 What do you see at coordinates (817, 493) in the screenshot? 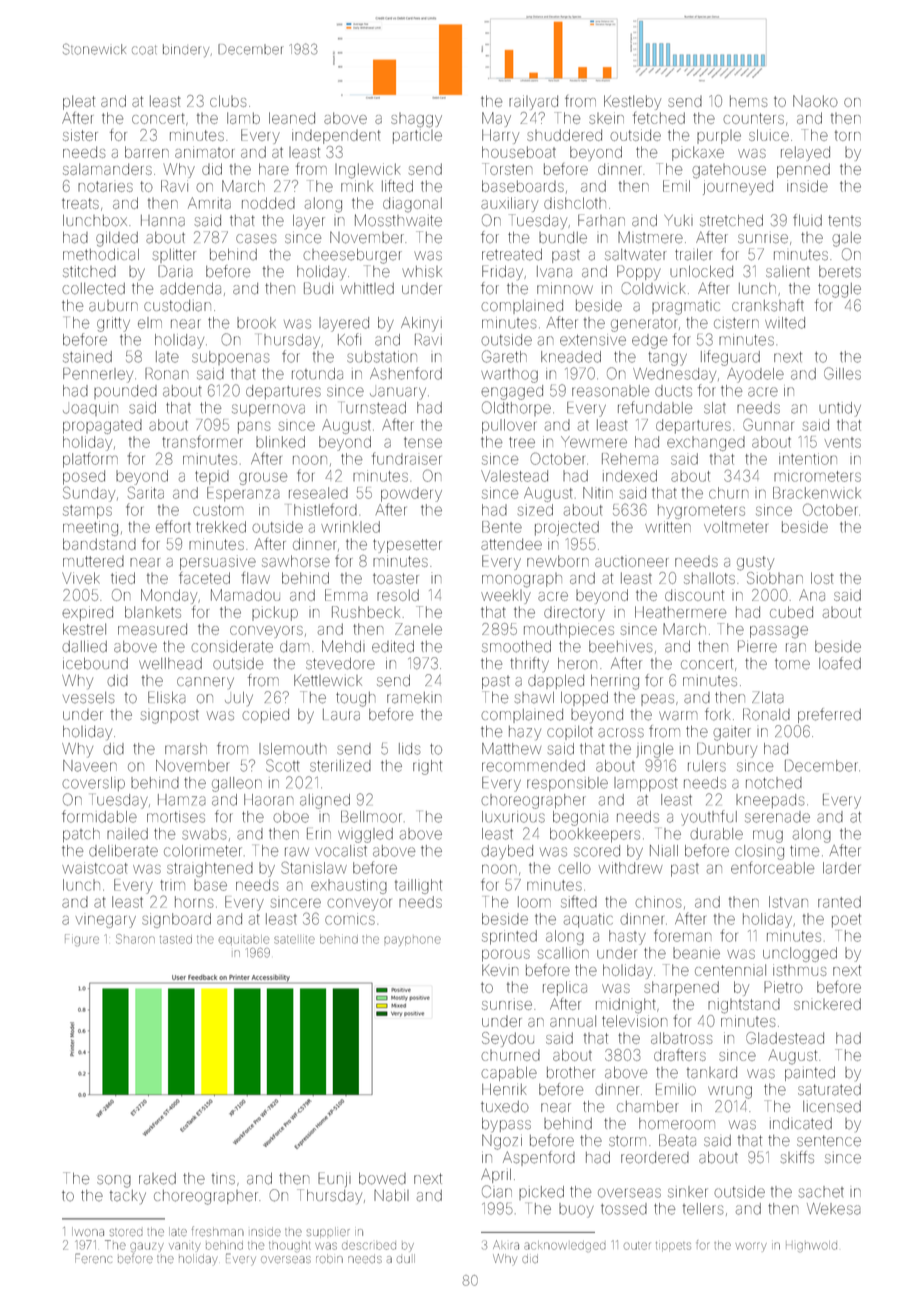
I see `Brackenwick` at bounding box center [817, 493].
